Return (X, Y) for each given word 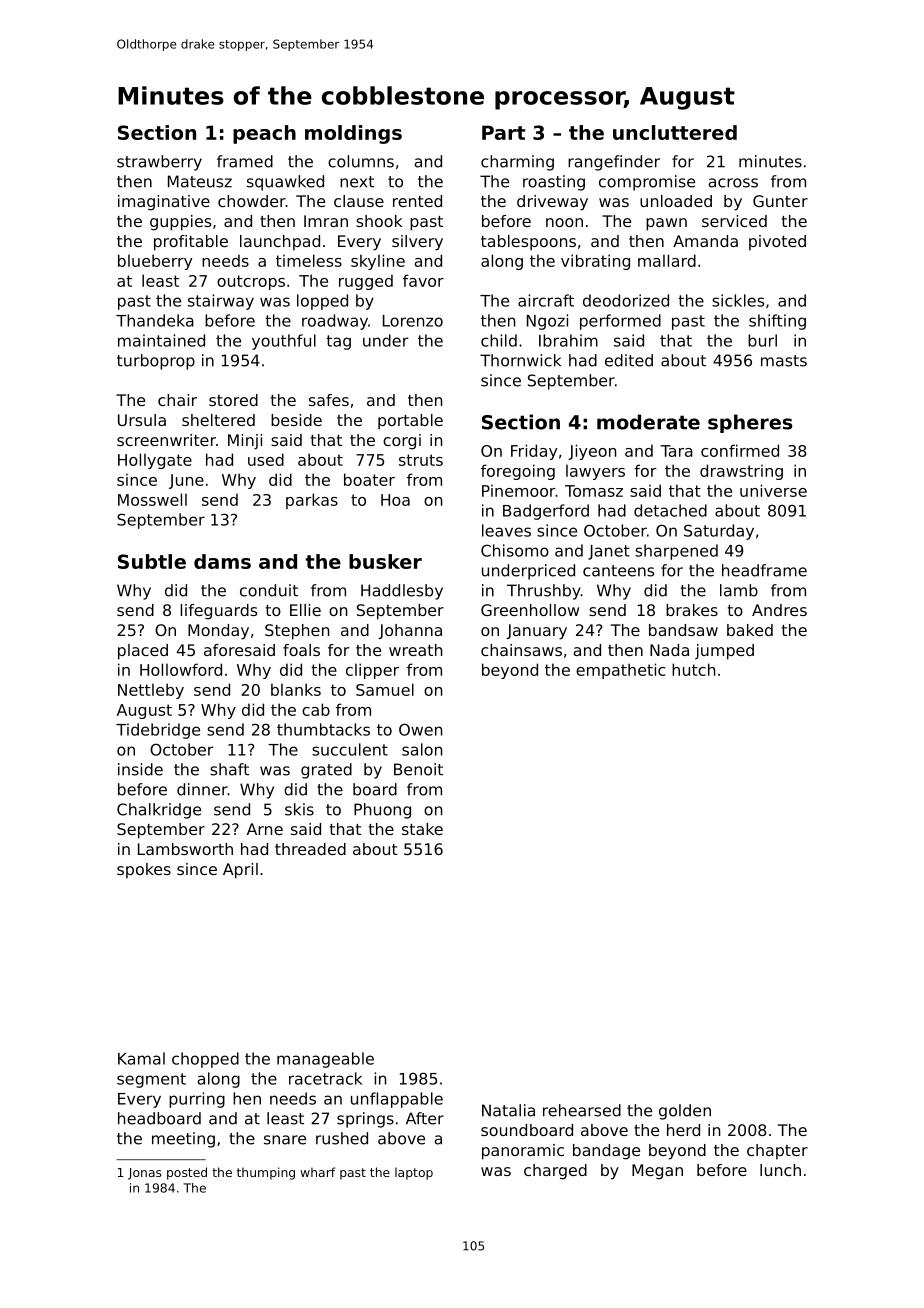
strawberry (159, 163)
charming (517, 163)
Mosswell (152, 499)
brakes (692, 610)
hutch (693, 669)
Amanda (705, 241)
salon (422, 749)
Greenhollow (530, 610)
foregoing (518, 472)
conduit (269, 590)
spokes (144, 871)
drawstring (741, 472)
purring (197, 1100)
